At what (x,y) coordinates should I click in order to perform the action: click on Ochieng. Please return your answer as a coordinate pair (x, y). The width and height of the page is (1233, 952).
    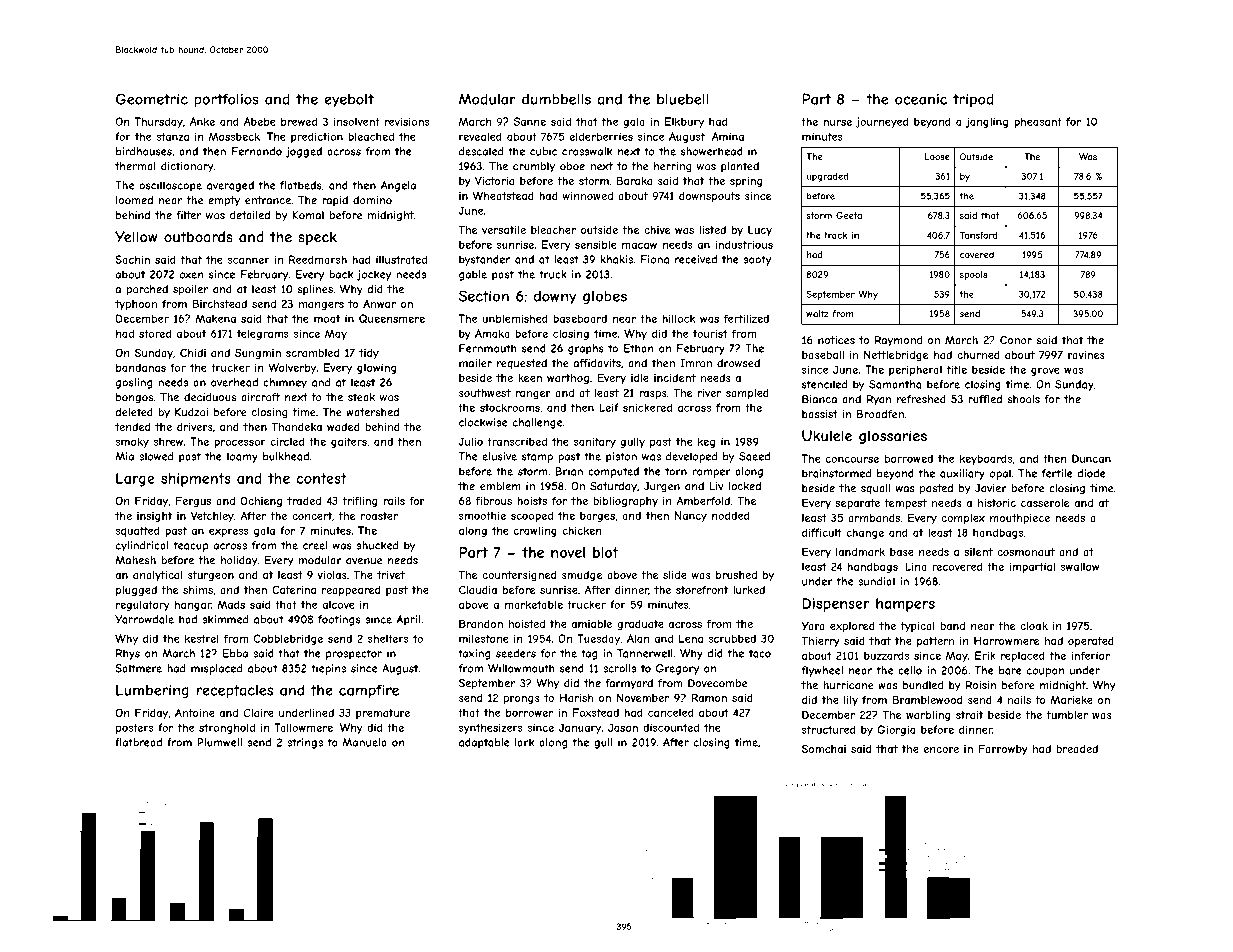
    Looking at the image, I should click on (261, 501).
